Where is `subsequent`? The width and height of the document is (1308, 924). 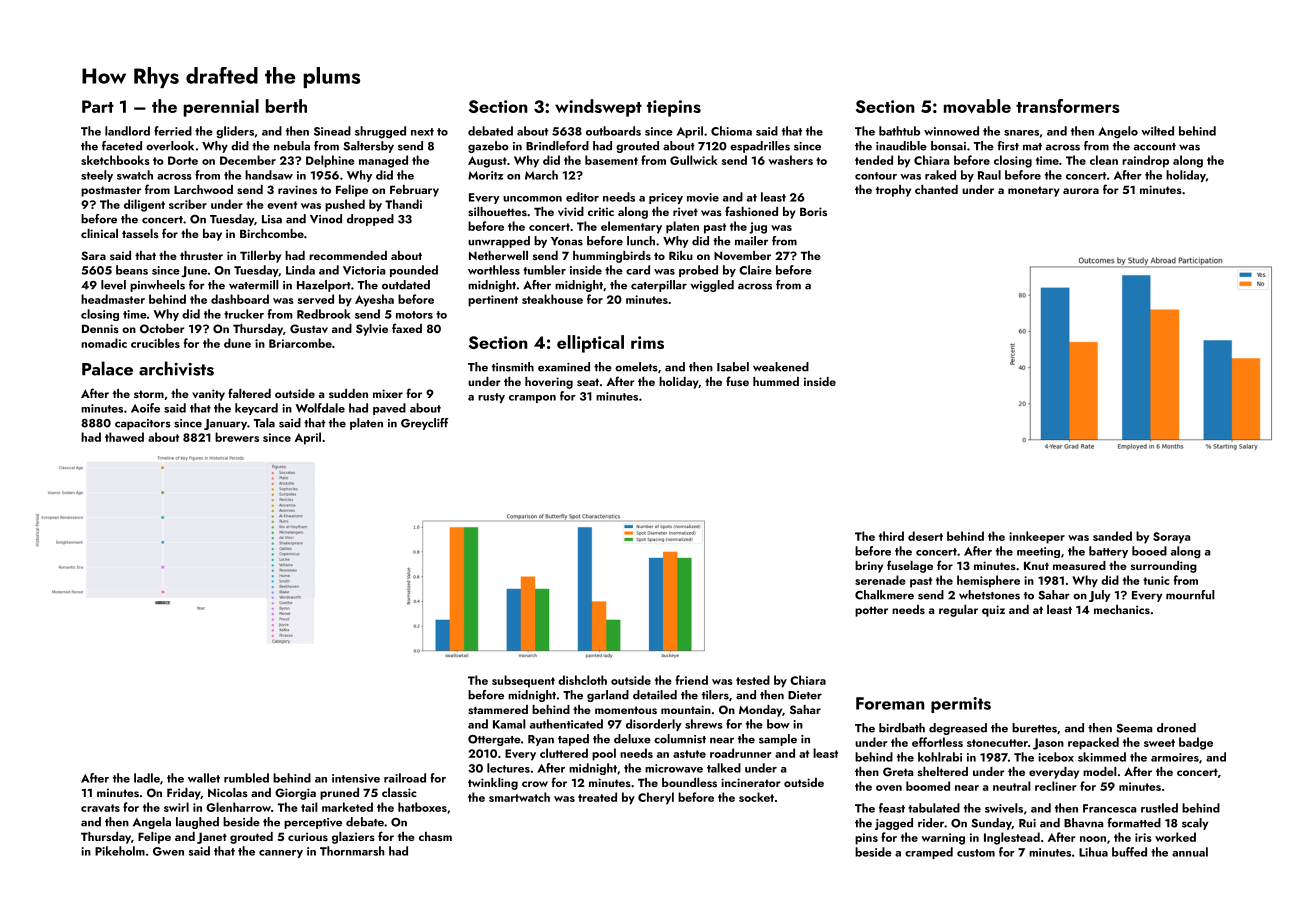 subsequent is located at coordinates (523, 681).
